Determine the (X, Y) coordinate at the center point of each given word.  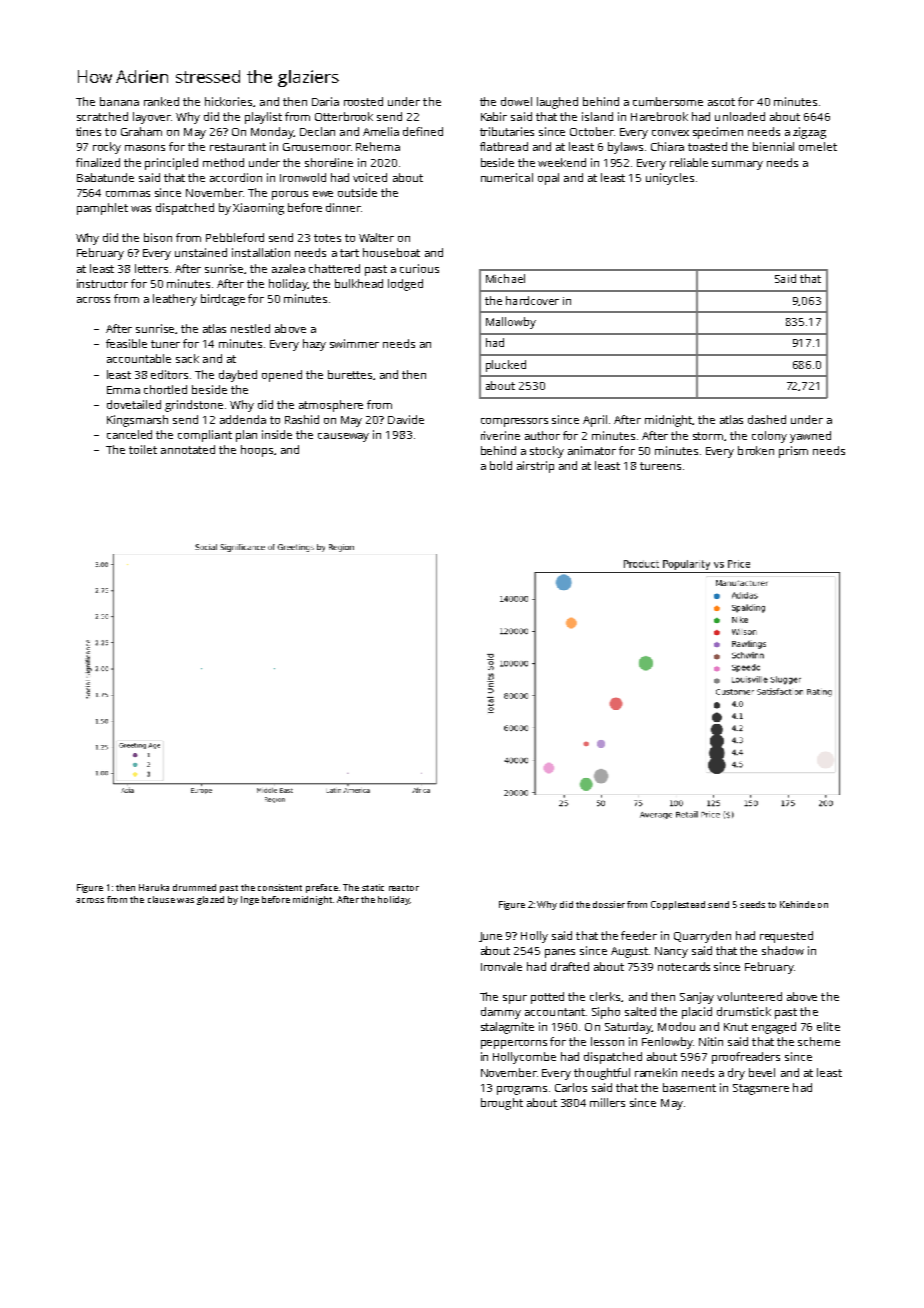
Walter (376, 237)
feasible (126, 343)
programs (522, 1090)
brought (502, 1104)
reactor (404, 888)
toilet (143, 449)
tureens (660, 466)
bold (501, 465)
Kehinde (797, 904)
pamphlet (102, 209)
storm (709, 436)
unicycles (670, 179)
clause (161, 899)
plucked (506, 366)
